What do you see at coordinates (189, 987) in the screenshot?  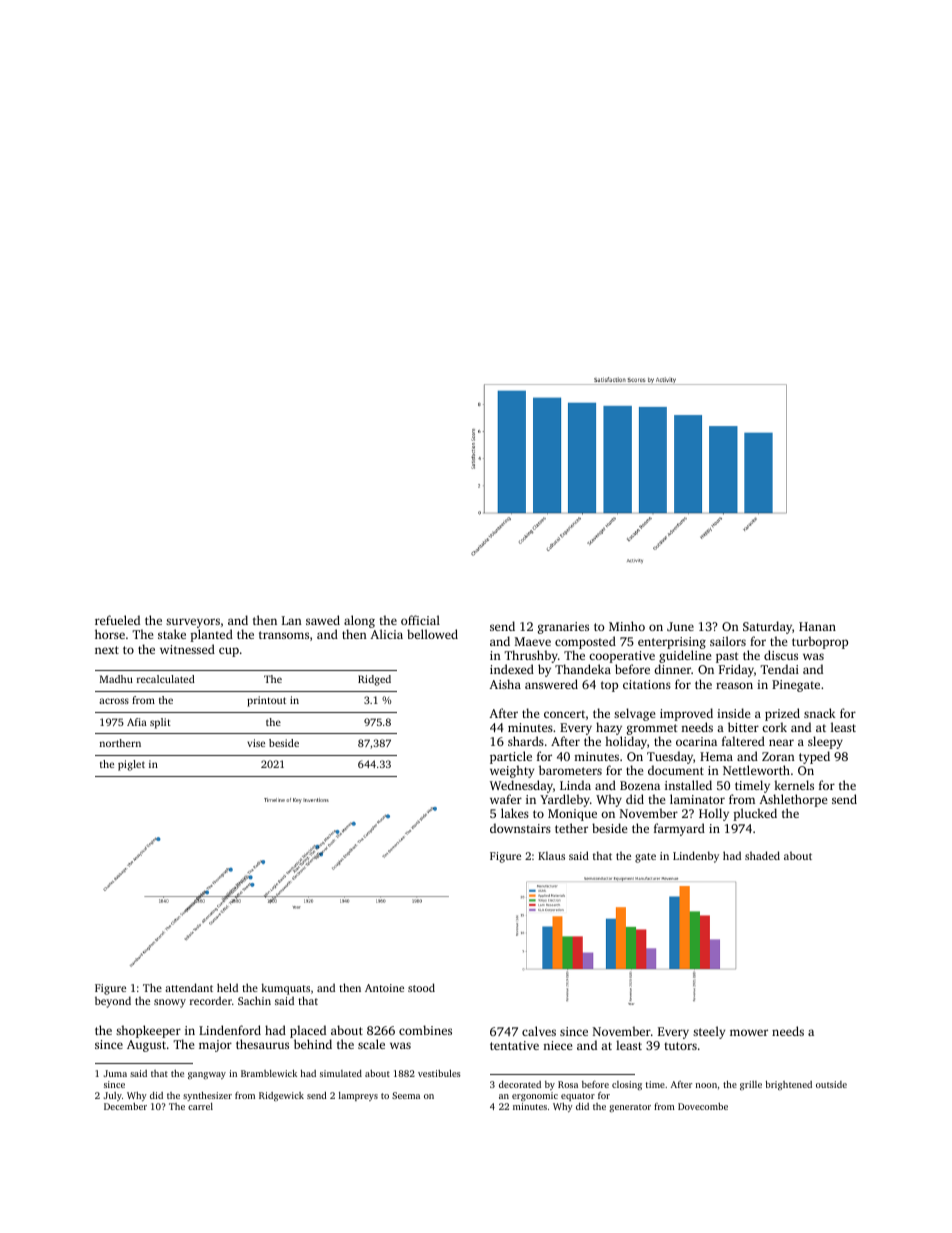 I see `attendant` at bounding box center [189, 987].
